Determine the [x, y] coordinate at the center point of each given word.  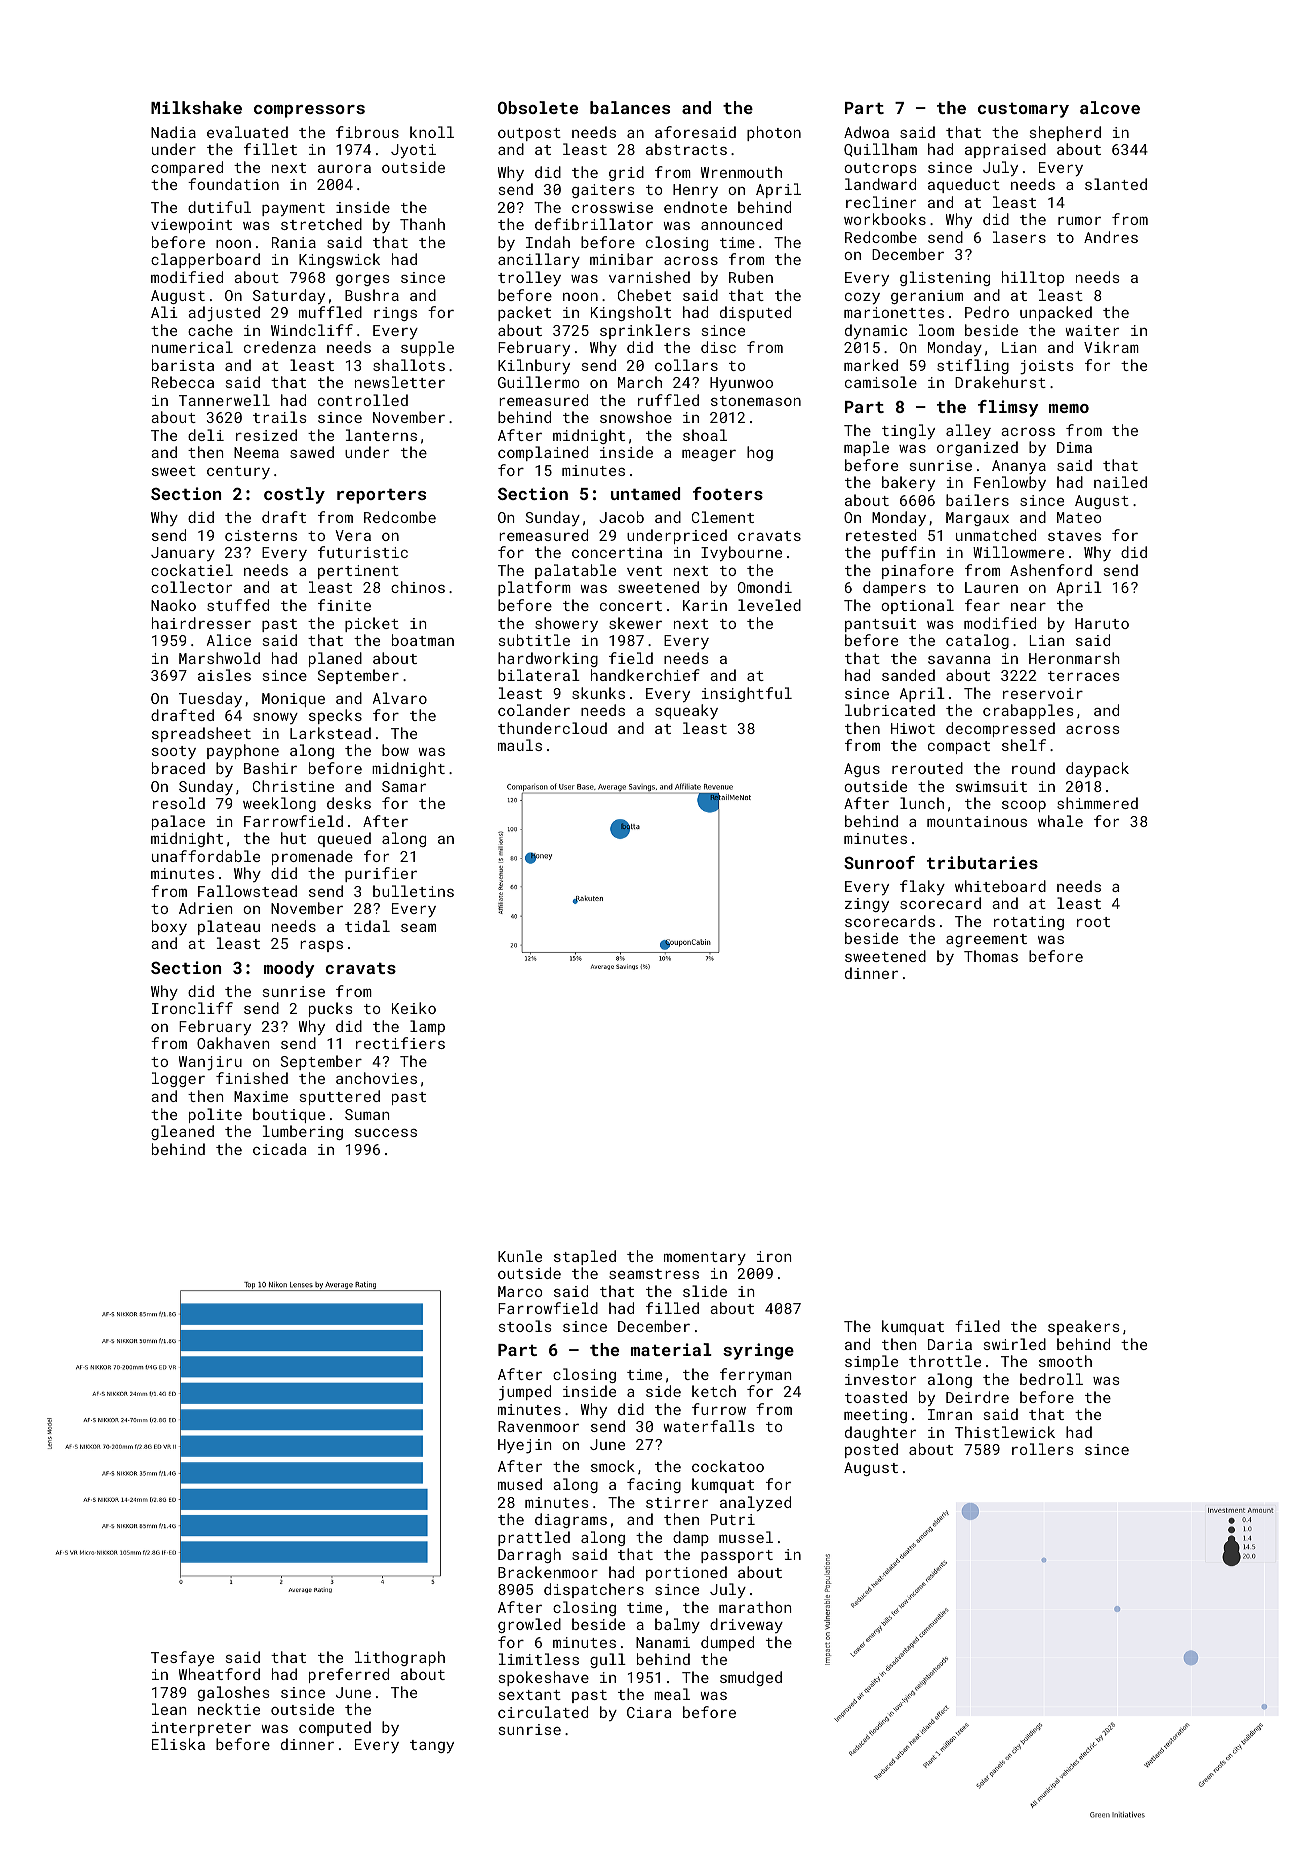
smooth [1065, 1361]
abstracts [686, 149]
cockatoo [728, 1466]
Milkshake [196, 107]
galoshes [234, 1693]
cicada [279, 1149]
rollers [1043, 1449]
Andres [1111, 237]
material [671, 1349]
